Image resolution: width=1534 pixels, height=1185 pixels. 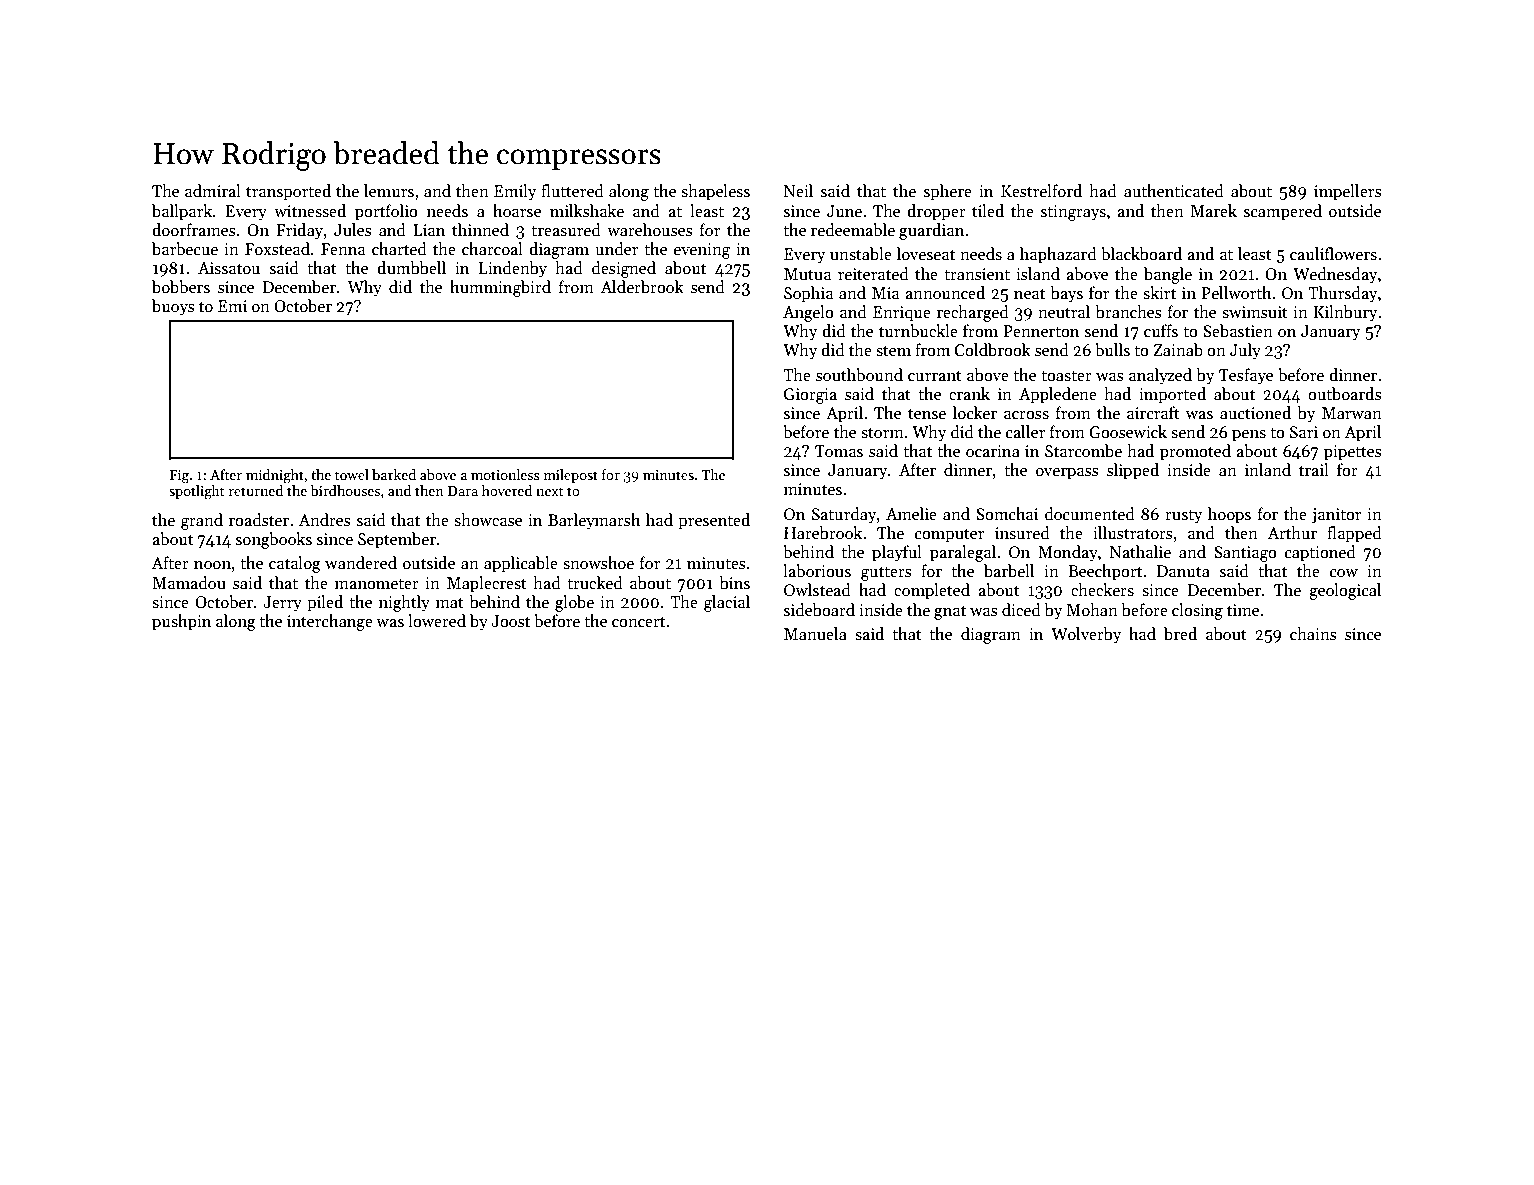 What do you see at coordinates (213, 190) in the document?
I see `admiral` at bounding box center [213, 190].
